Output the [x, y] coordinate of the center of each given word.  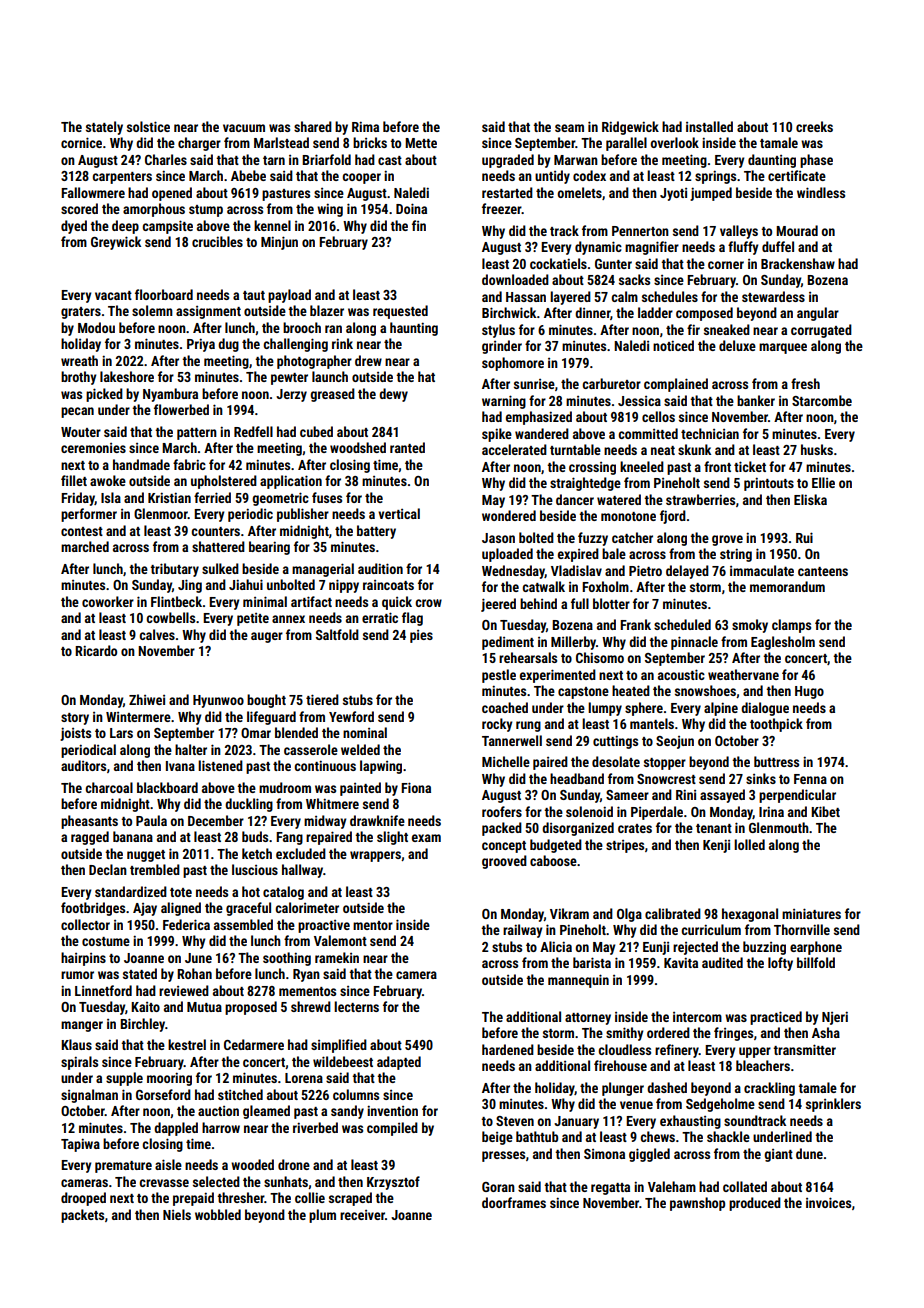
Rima [365, 126]
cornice [81, 142]
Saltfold [337, 634]
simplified [339, 1046]
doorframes [514, 1202]
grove [727, 540]
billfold [816, 962]
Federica [186, 924]
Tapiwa [80, 1145]
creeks [814, 126]
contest [82, 531]
